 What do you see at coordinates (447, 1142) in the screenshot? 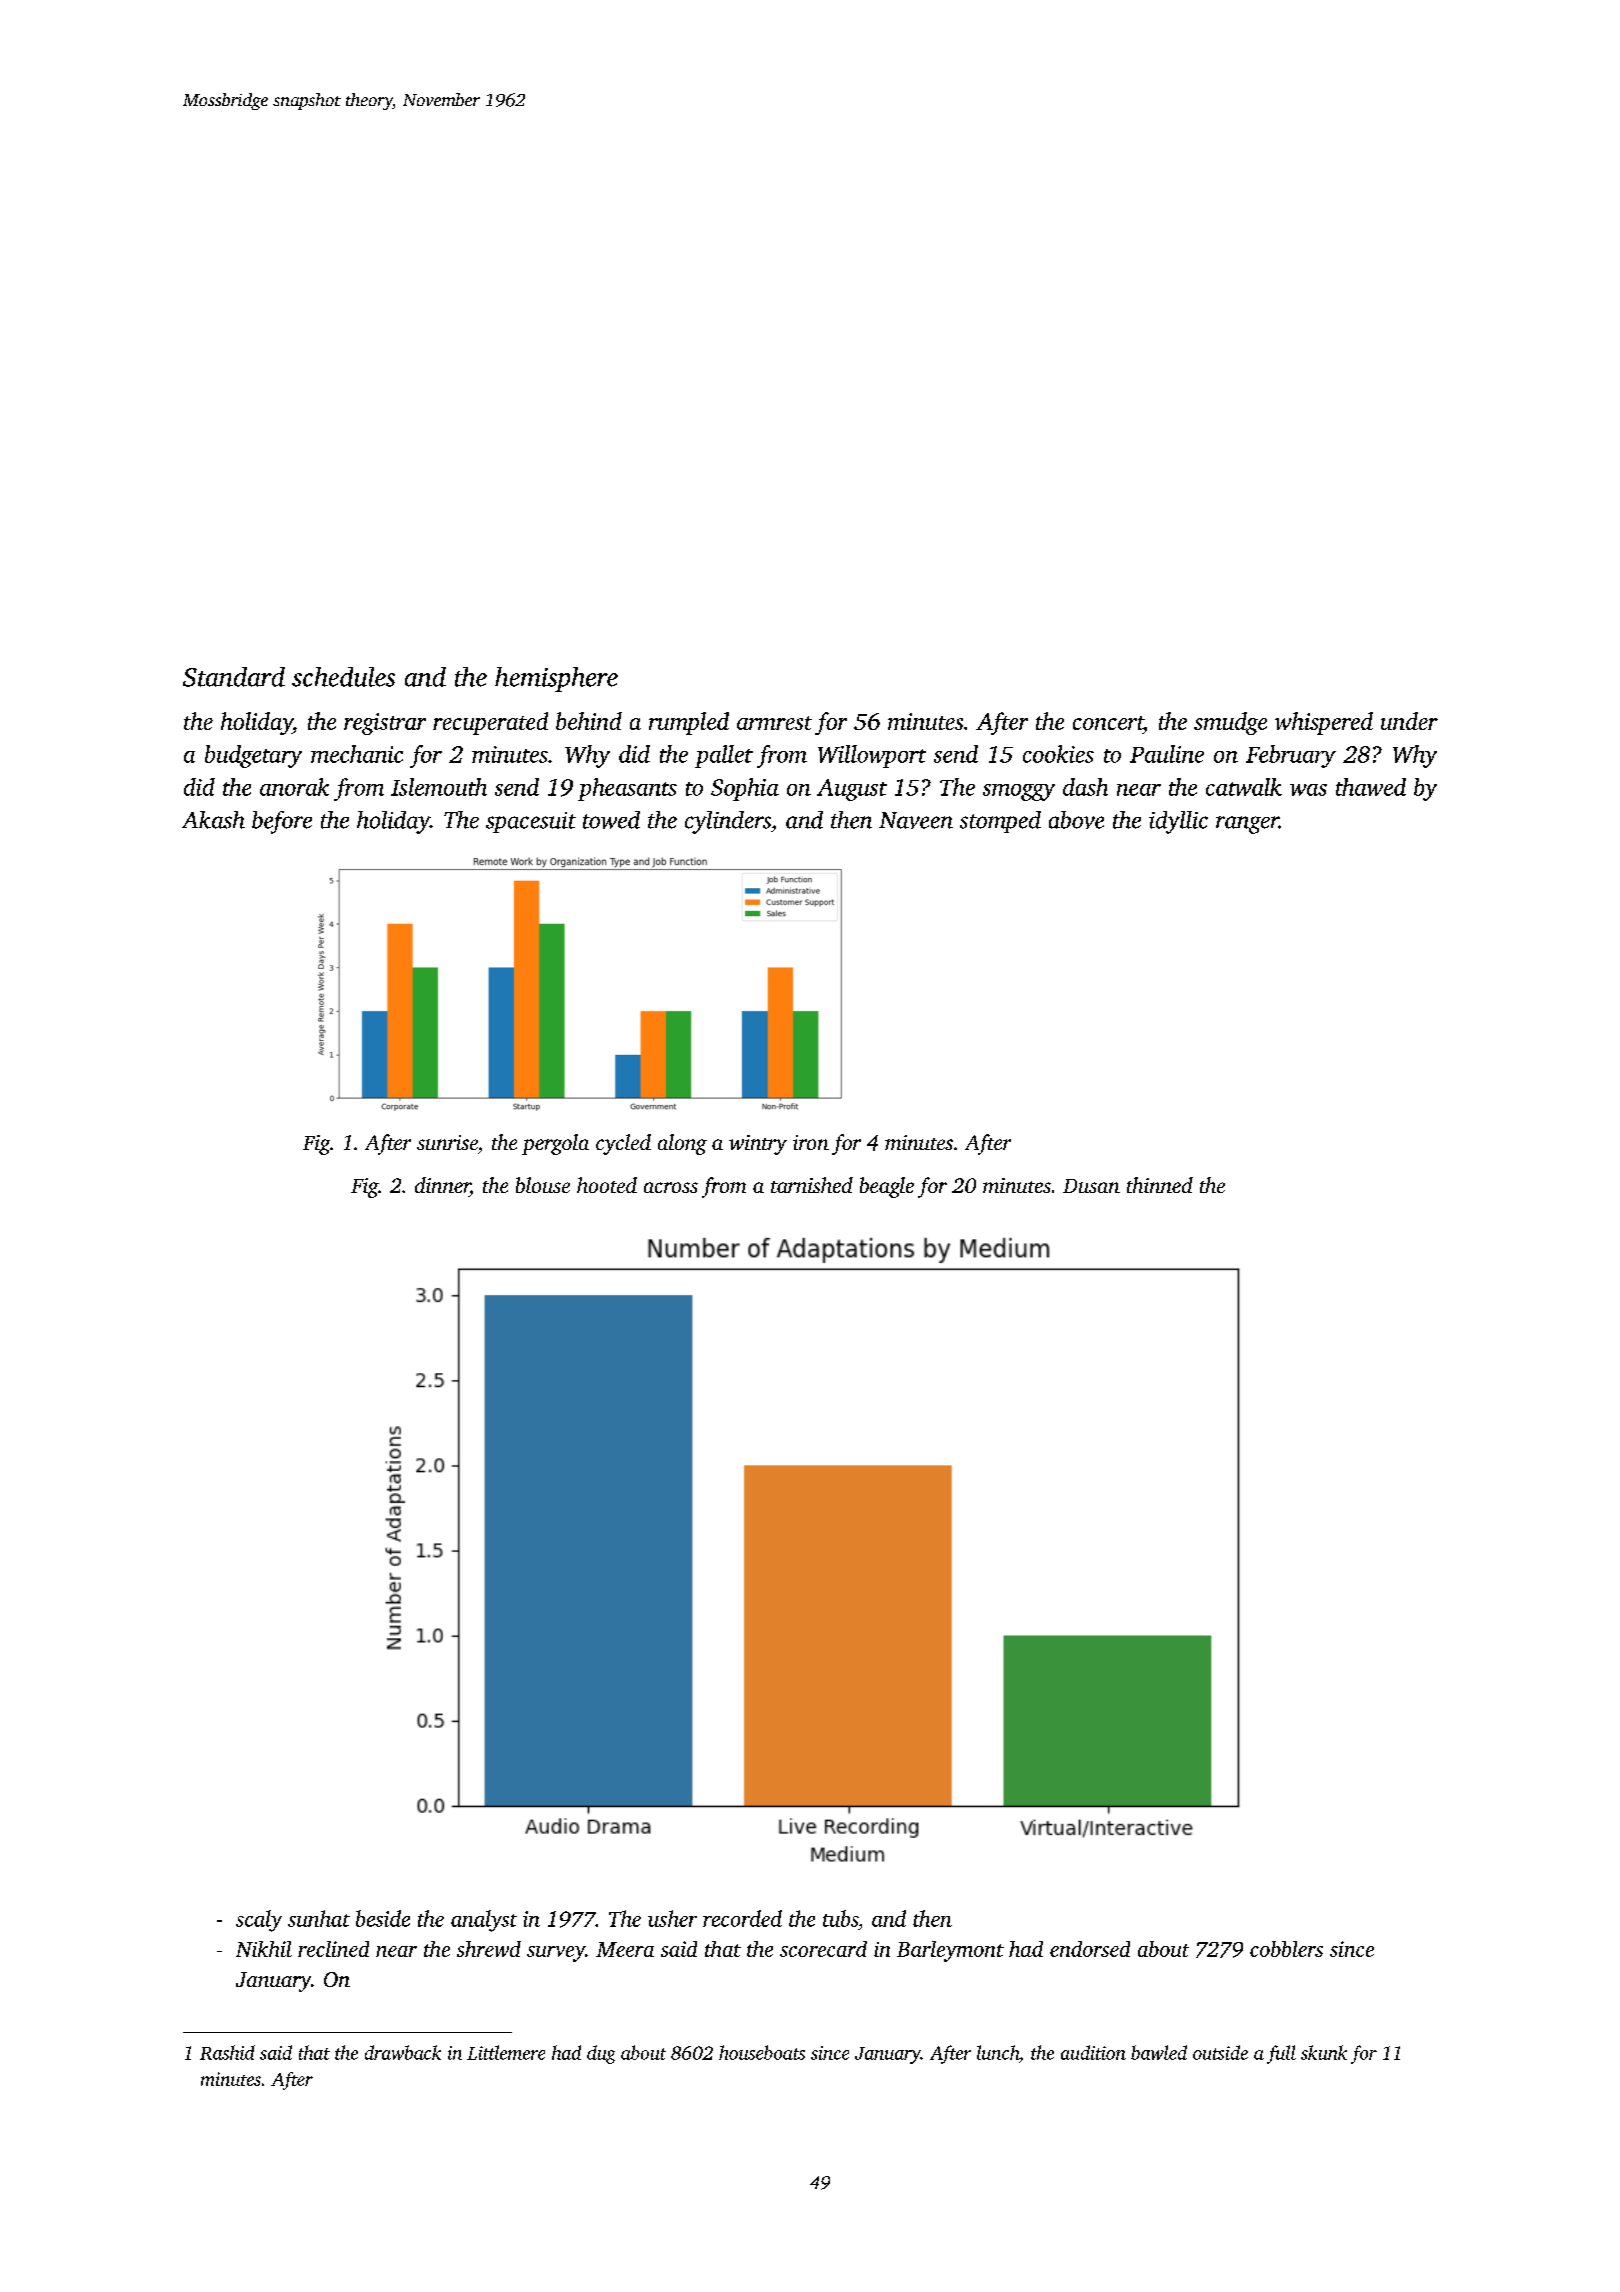
I see `sunrise` at bounding box center [447, 1142].
